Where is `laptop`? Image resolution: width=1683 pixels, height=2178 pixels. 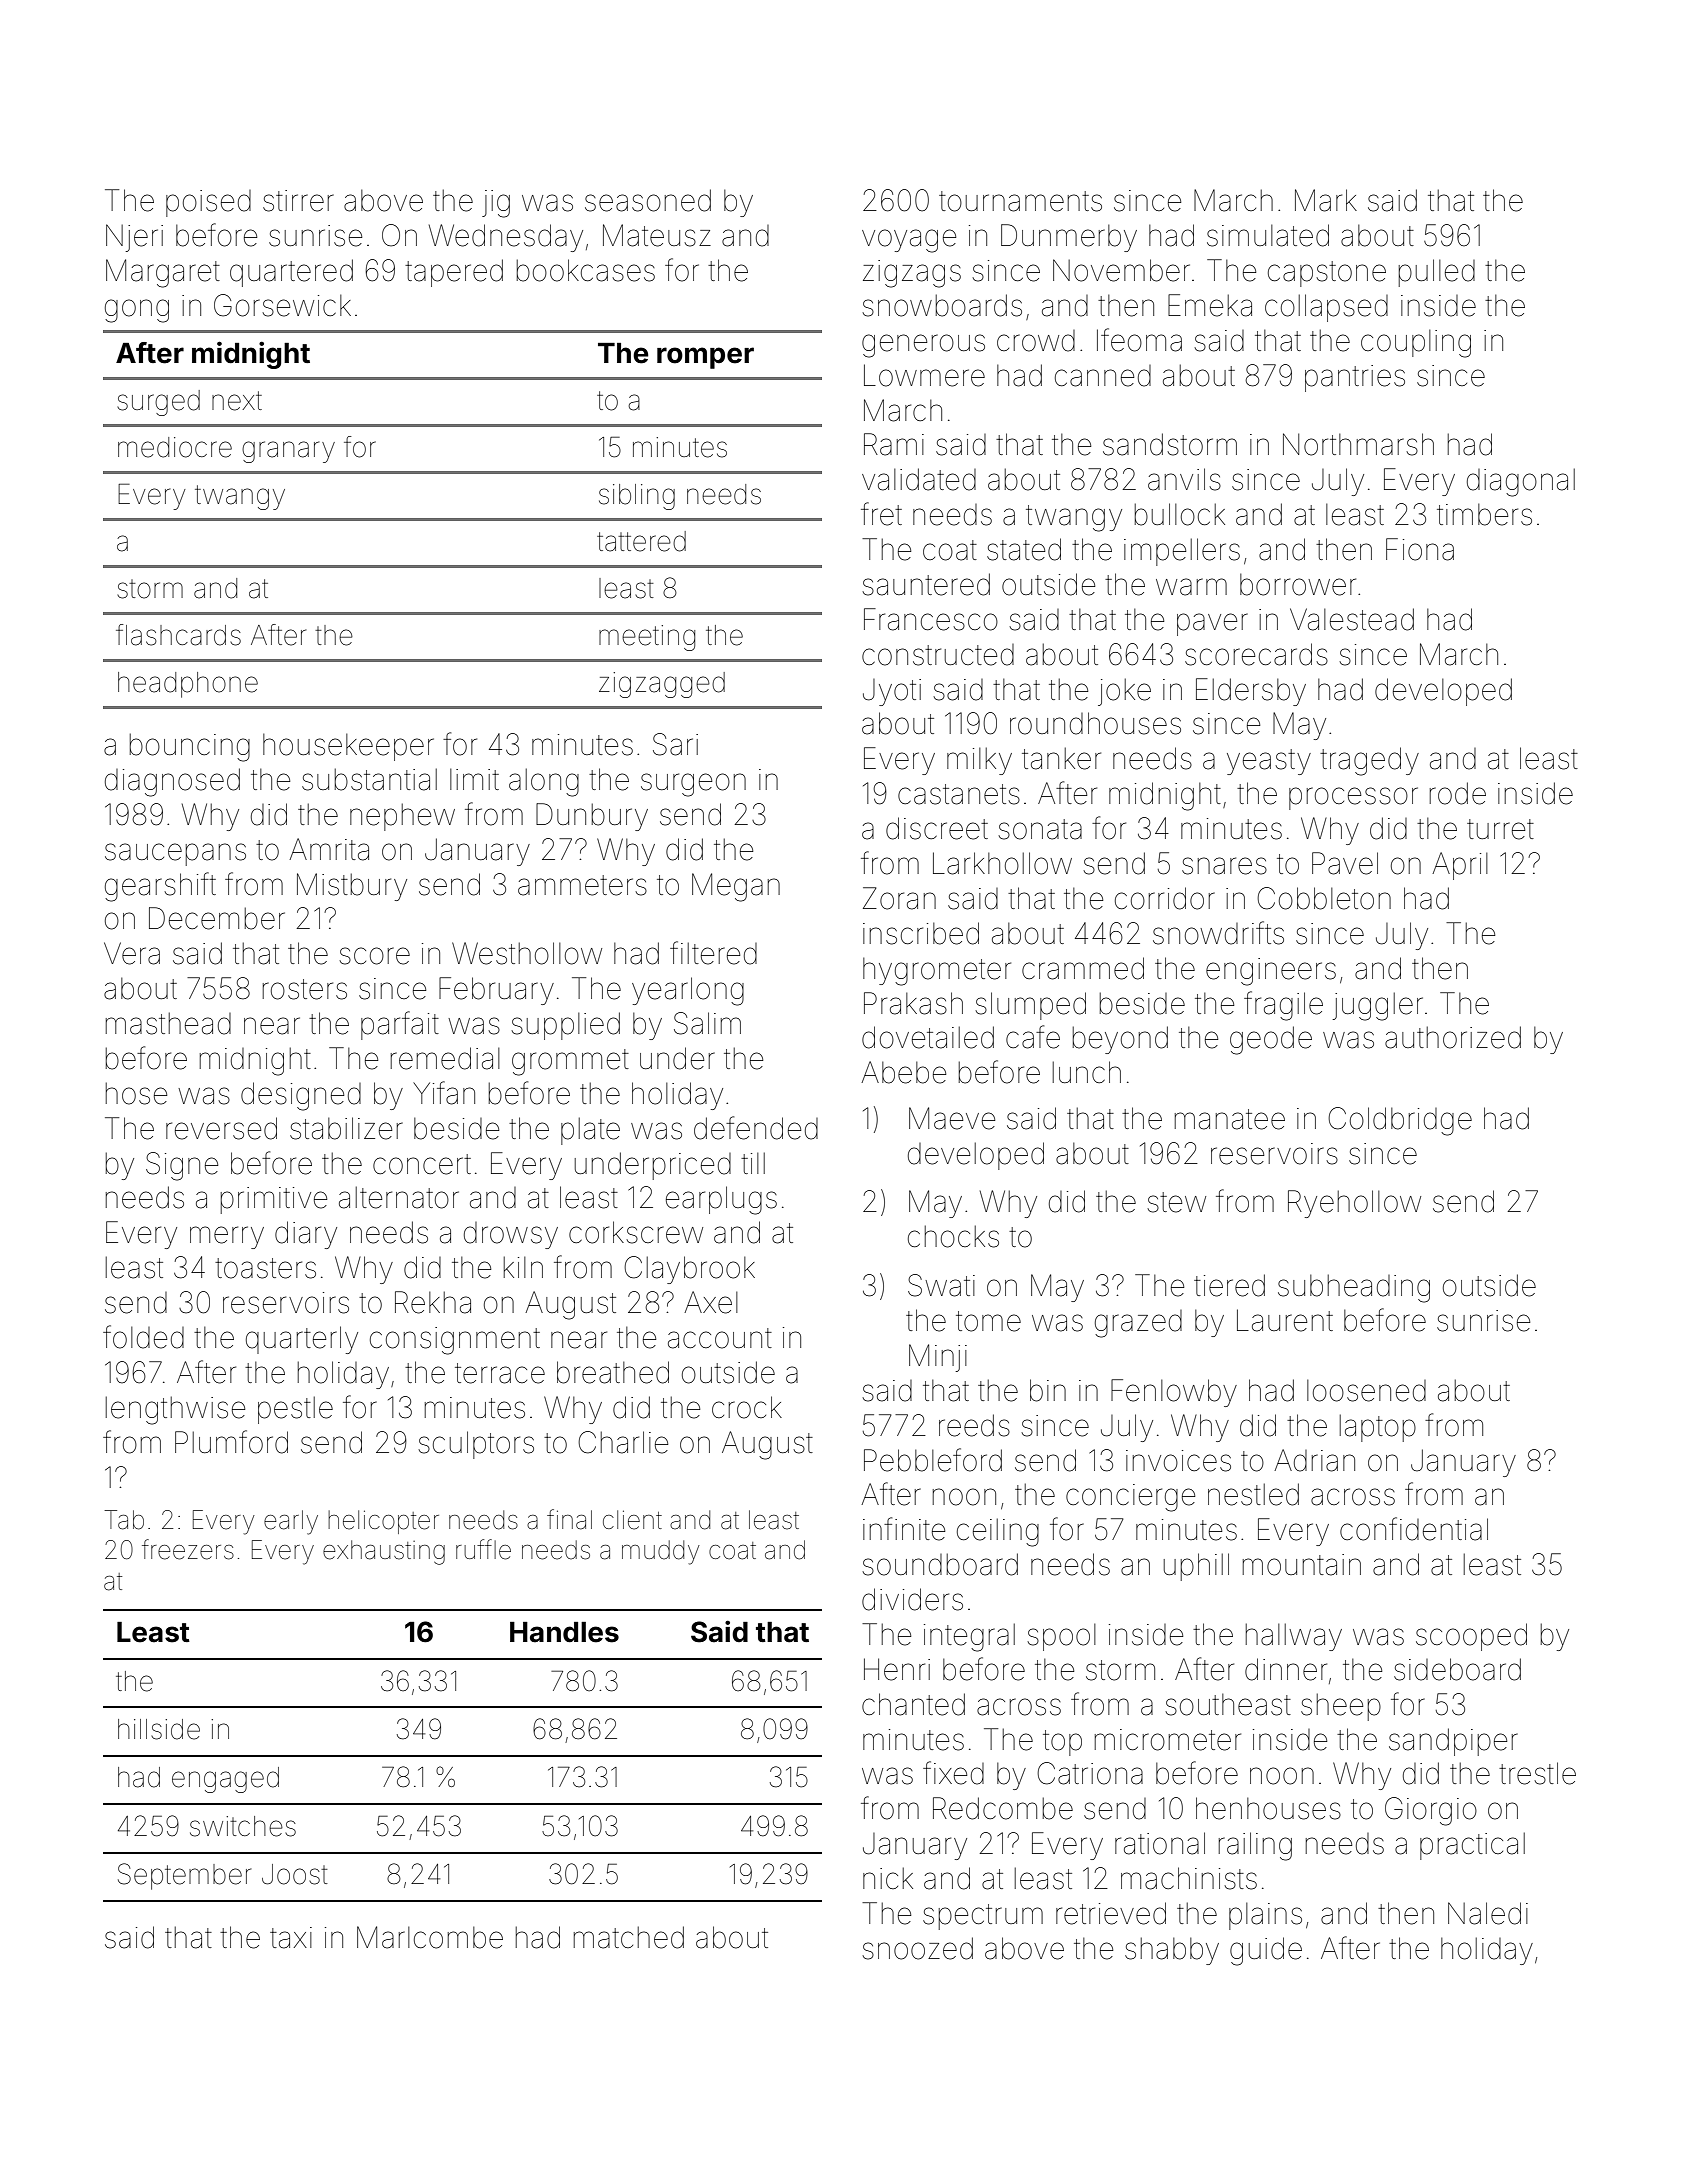 laptop is located at coordinates (1378, 1428).
